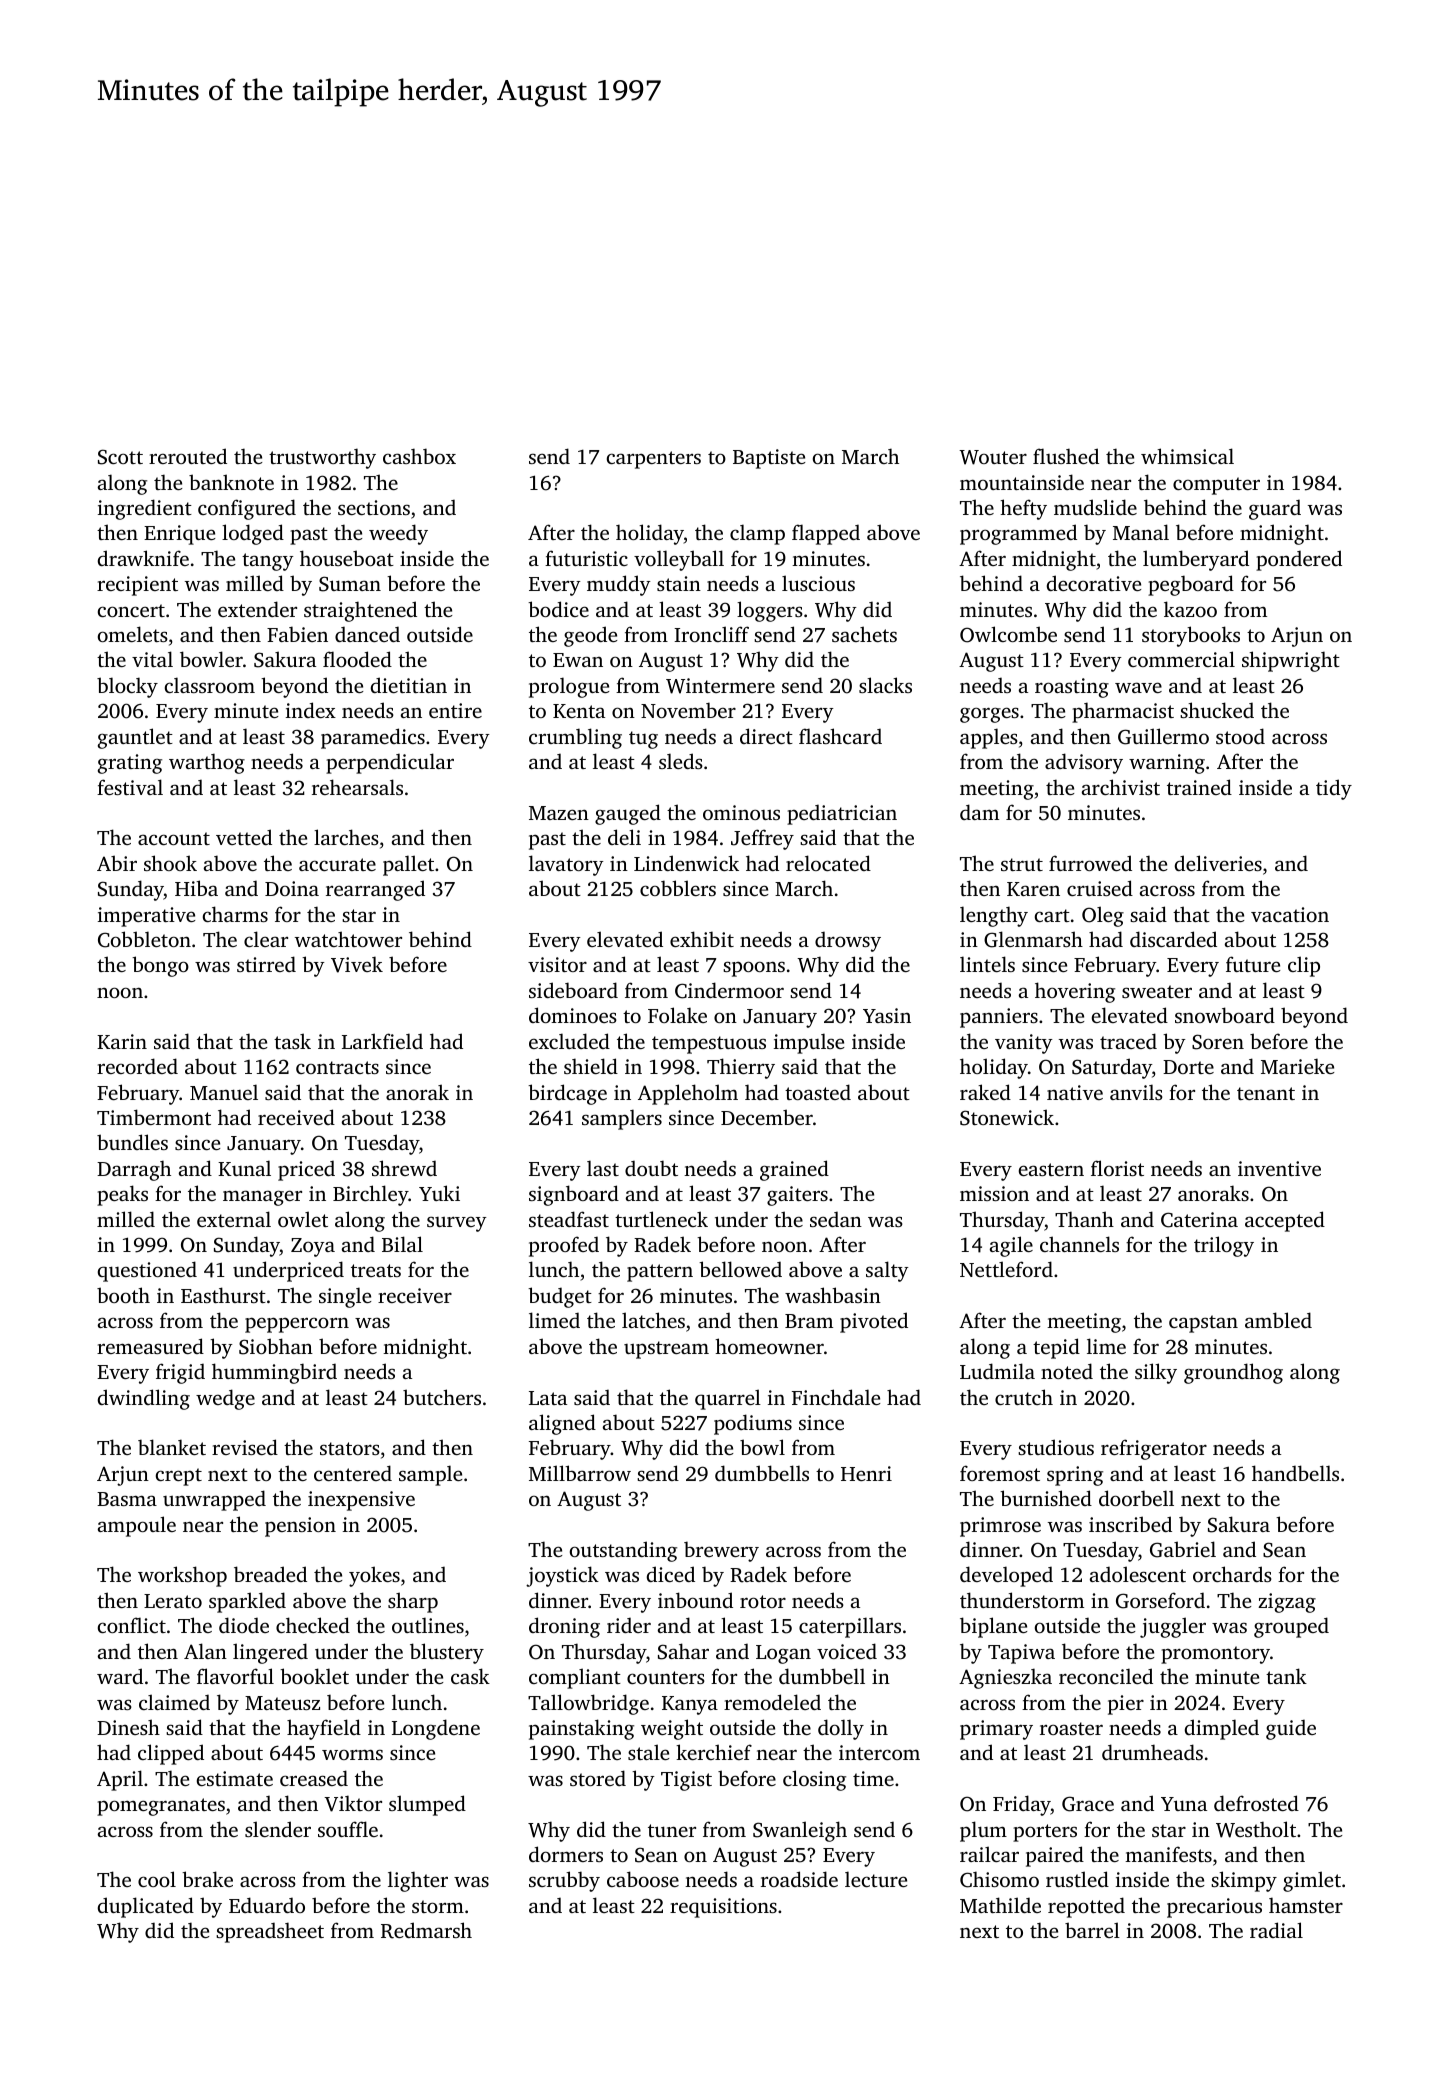 This screenshot has height=2100, width=1450. What do you see at coordinates (1253, 964) in the screenshot?
I see `future` at bounding box center [1253, 964].
